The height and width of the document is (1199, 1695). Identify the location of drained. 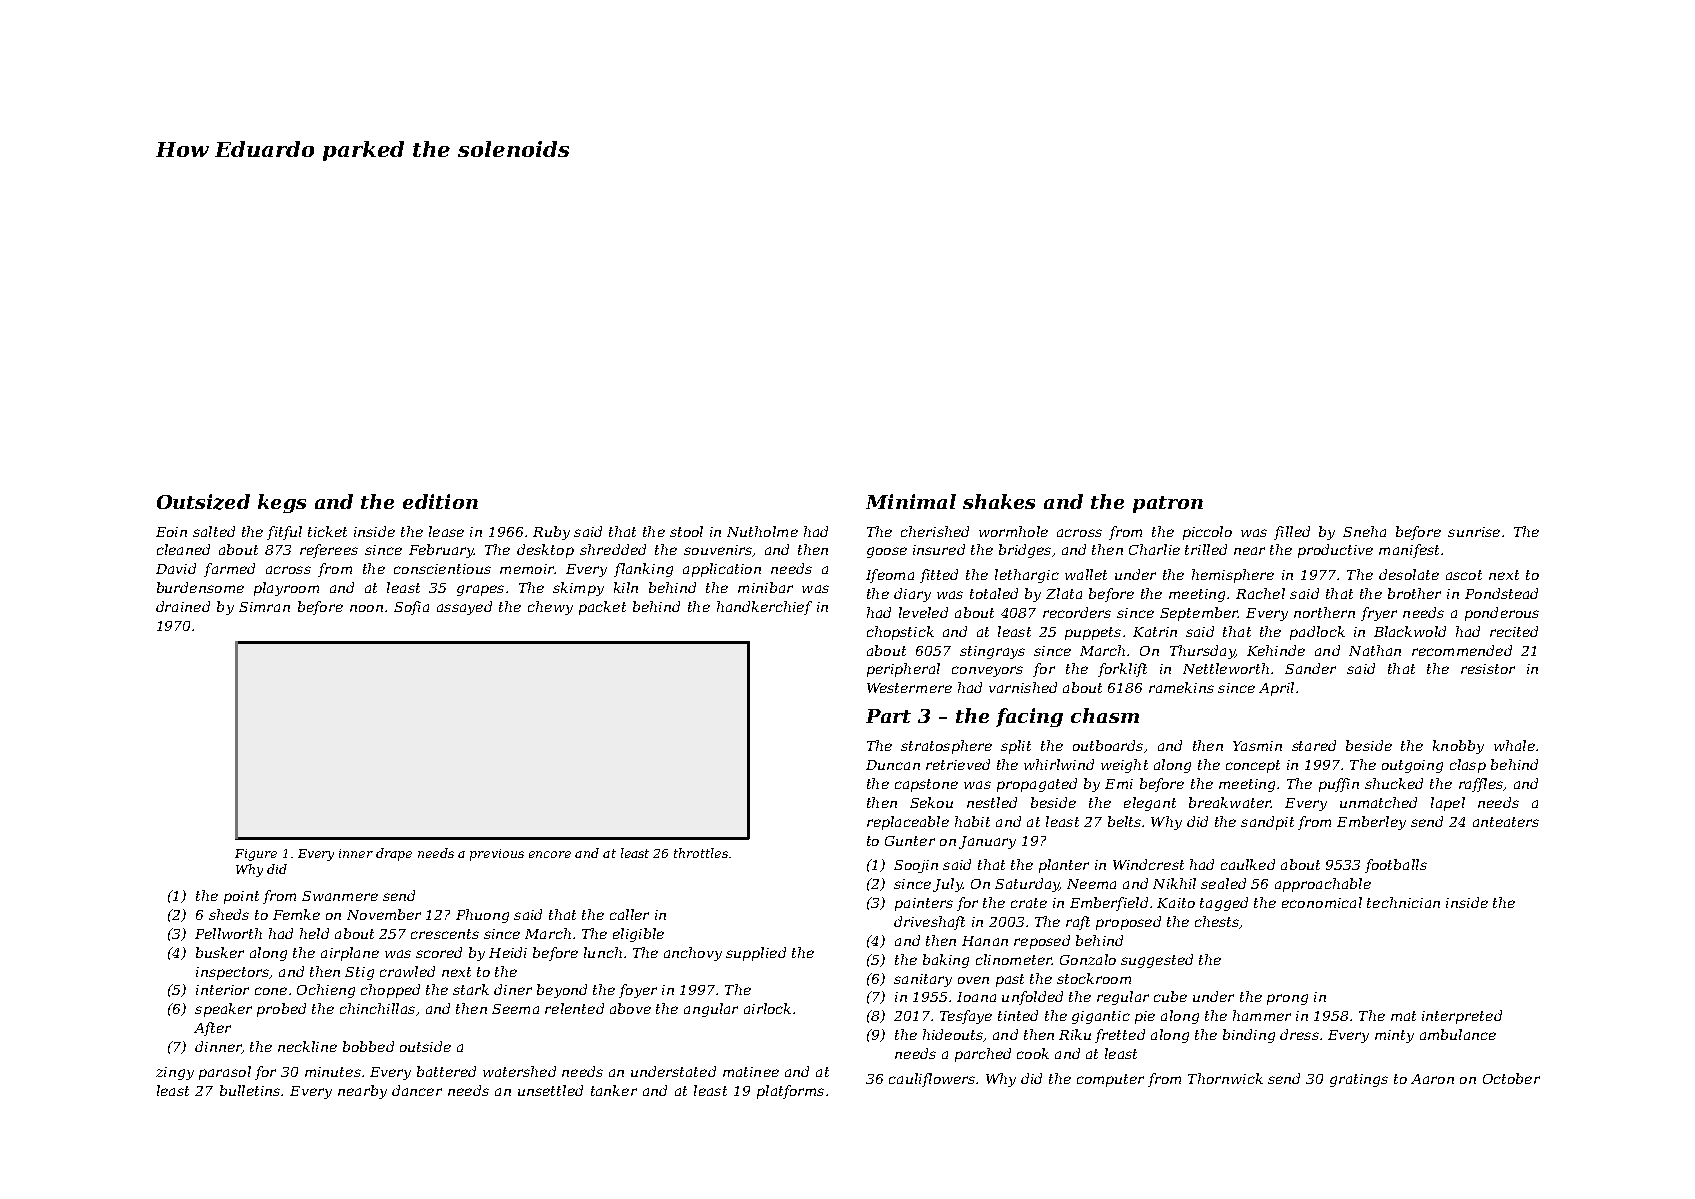
(183, 606).
